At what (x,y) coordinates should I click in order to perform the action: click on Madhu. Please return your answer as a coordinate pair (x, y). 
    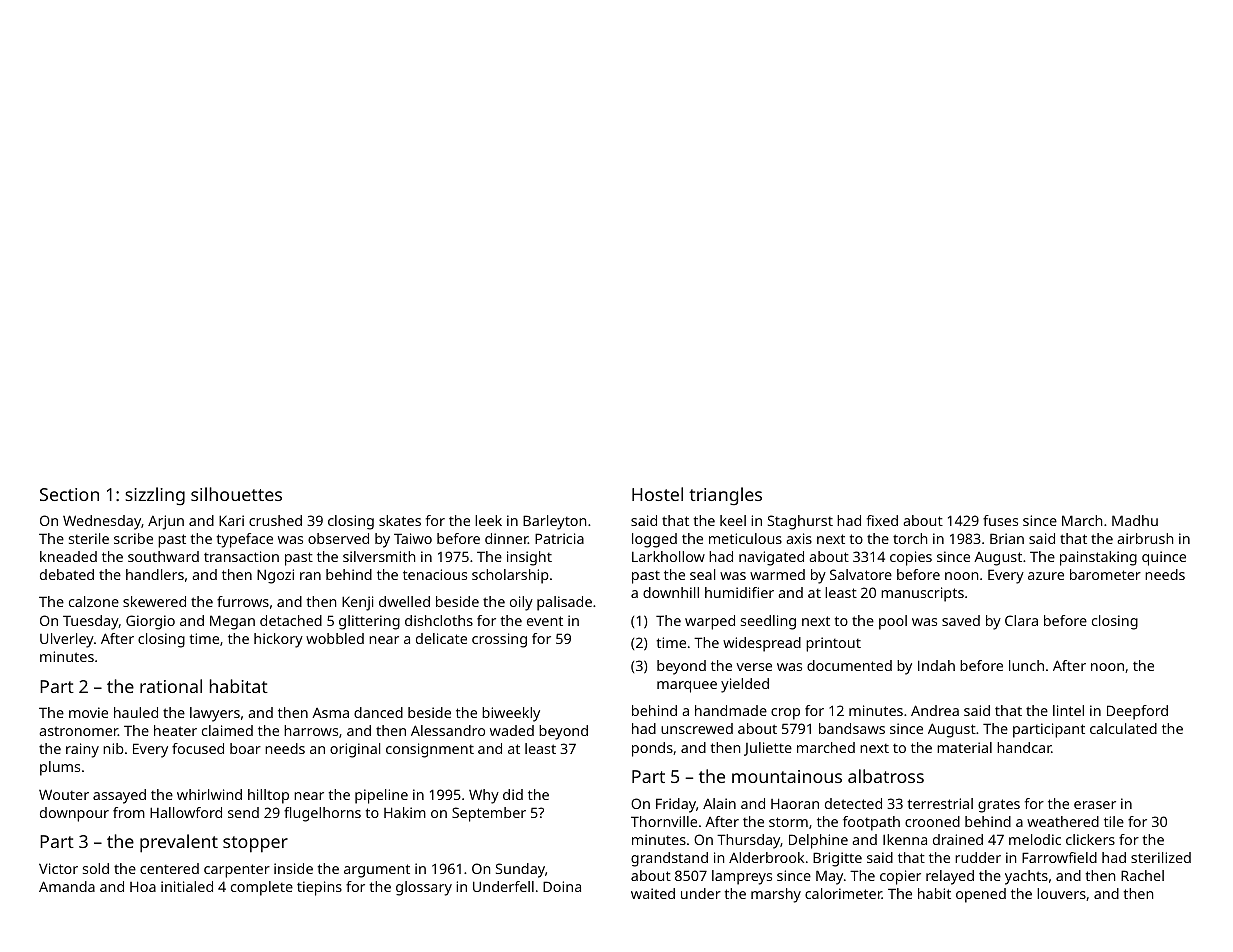
    Looking at the image, I should click on (1135, 520).
